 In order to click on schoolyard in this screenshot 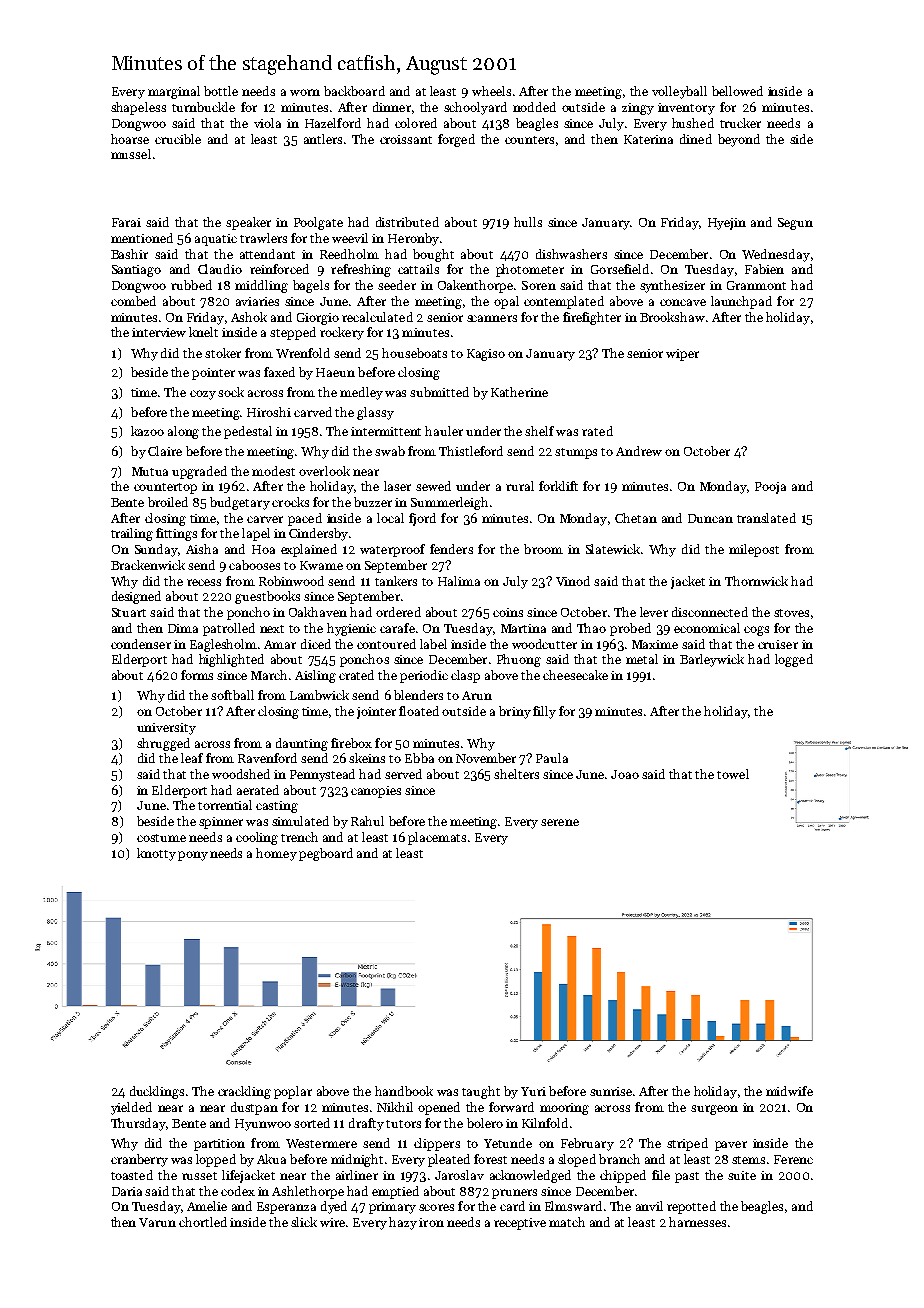, I will do `click(475, 108)`.
